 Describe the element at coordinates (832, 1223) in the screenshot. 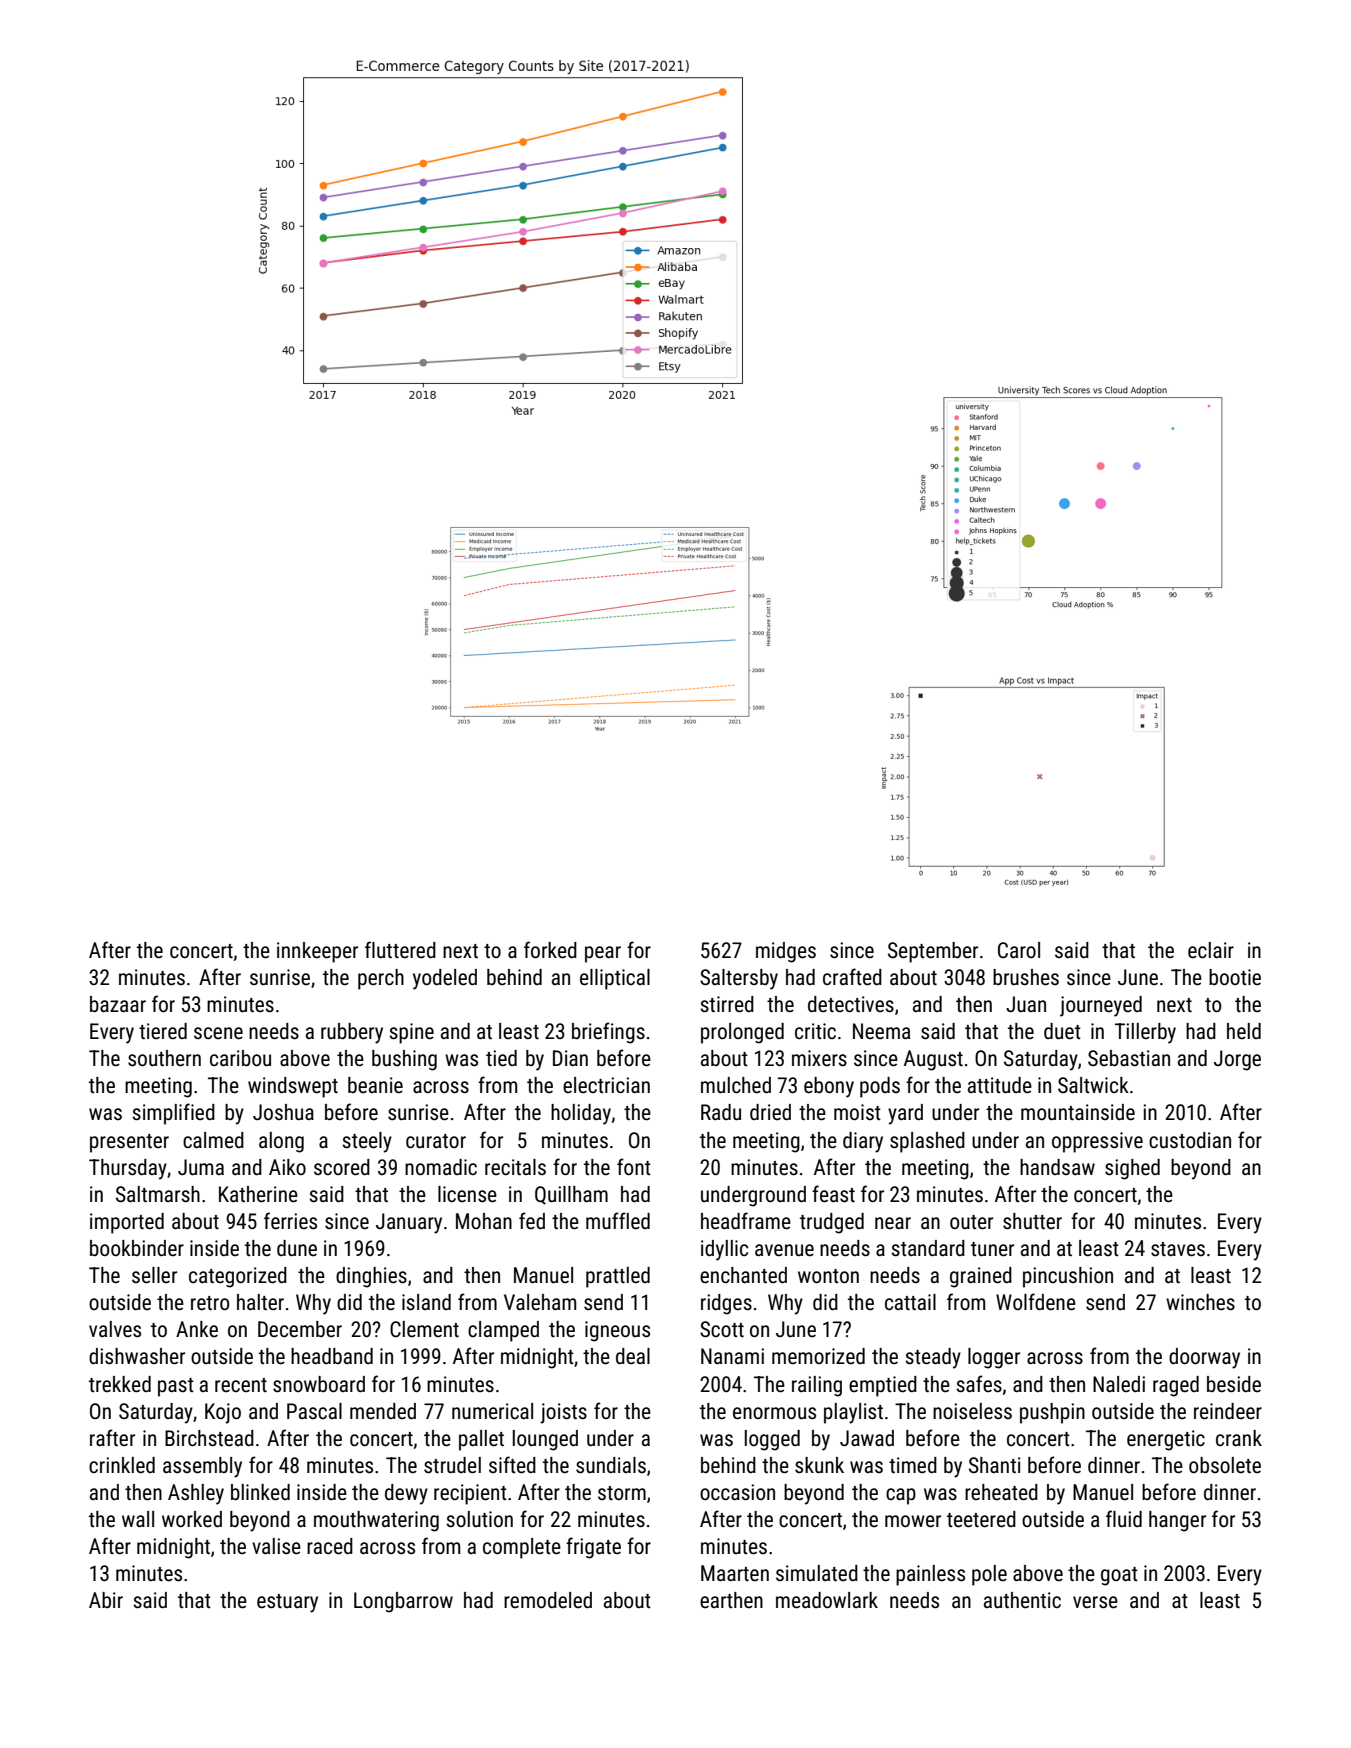

I see `trudged` at that location.
